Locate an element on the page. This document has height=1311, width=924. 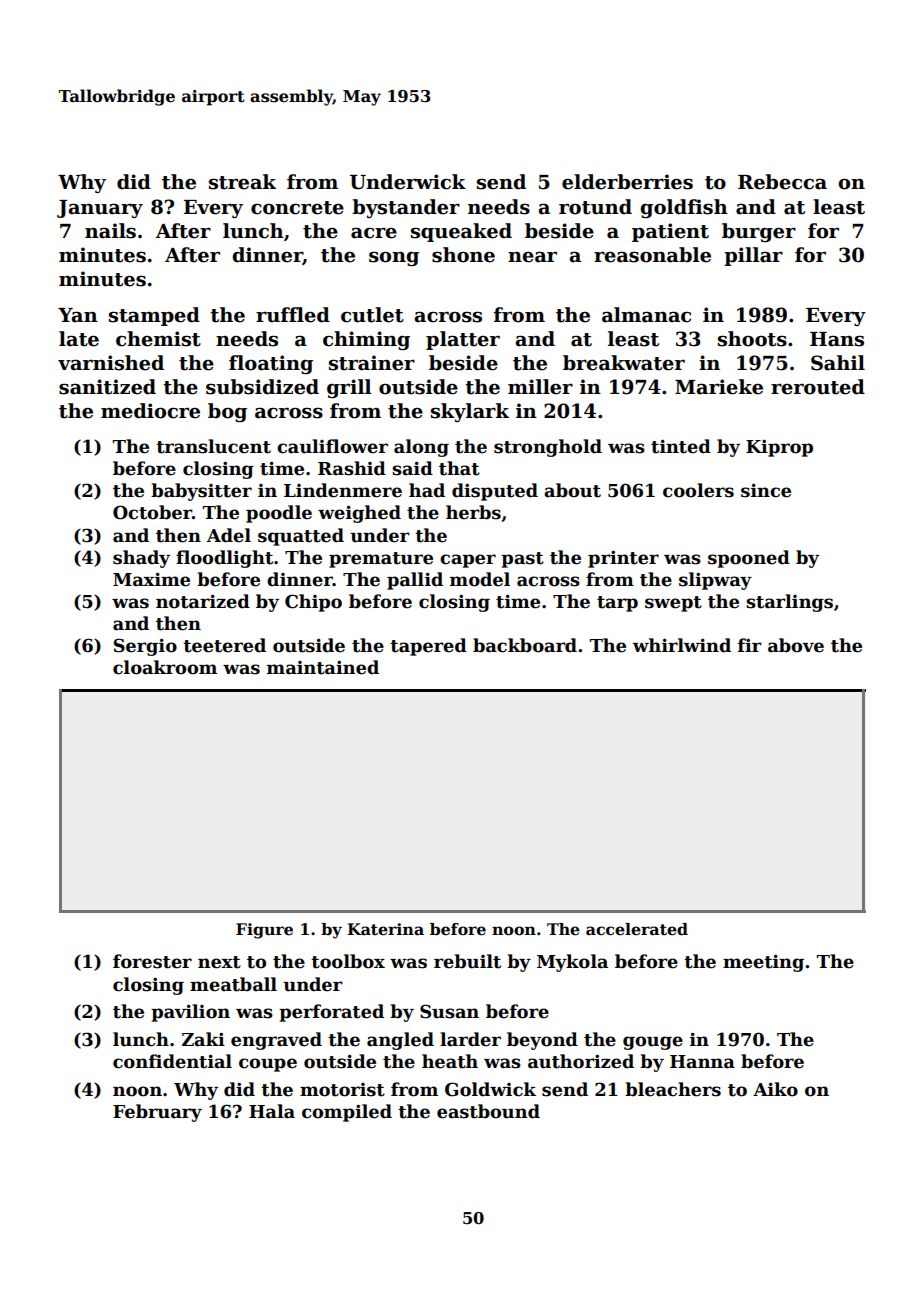
meatball is located at coordinates (233, 984).
